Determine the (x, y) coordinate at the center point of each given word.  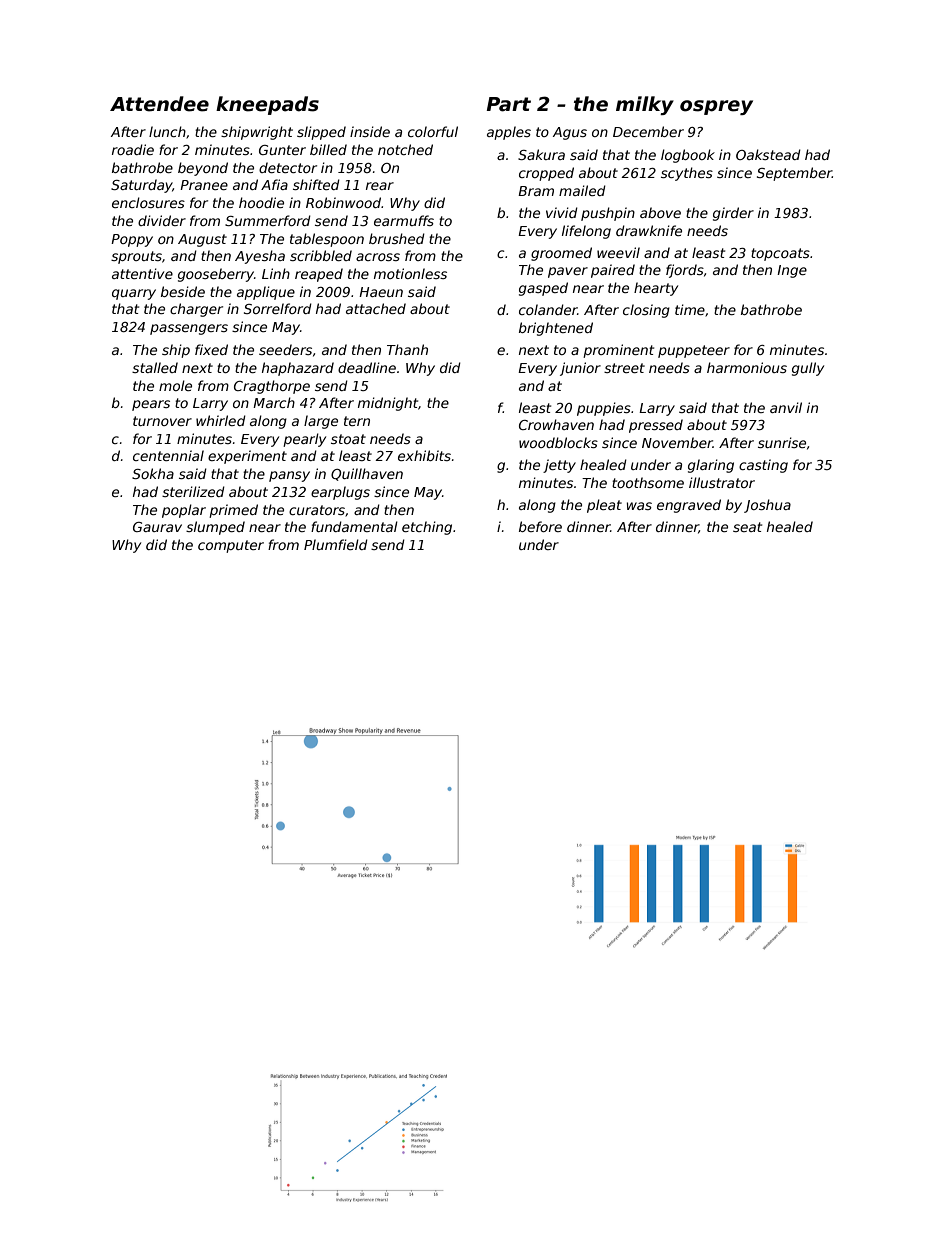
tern (357, 421)
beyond (203, 169)
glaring (711, 466)
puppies (604, 409)
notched (405, 149)
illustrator (722, 482)
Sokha (153, 473)
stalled (155, 367)
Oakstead (768, 154)
